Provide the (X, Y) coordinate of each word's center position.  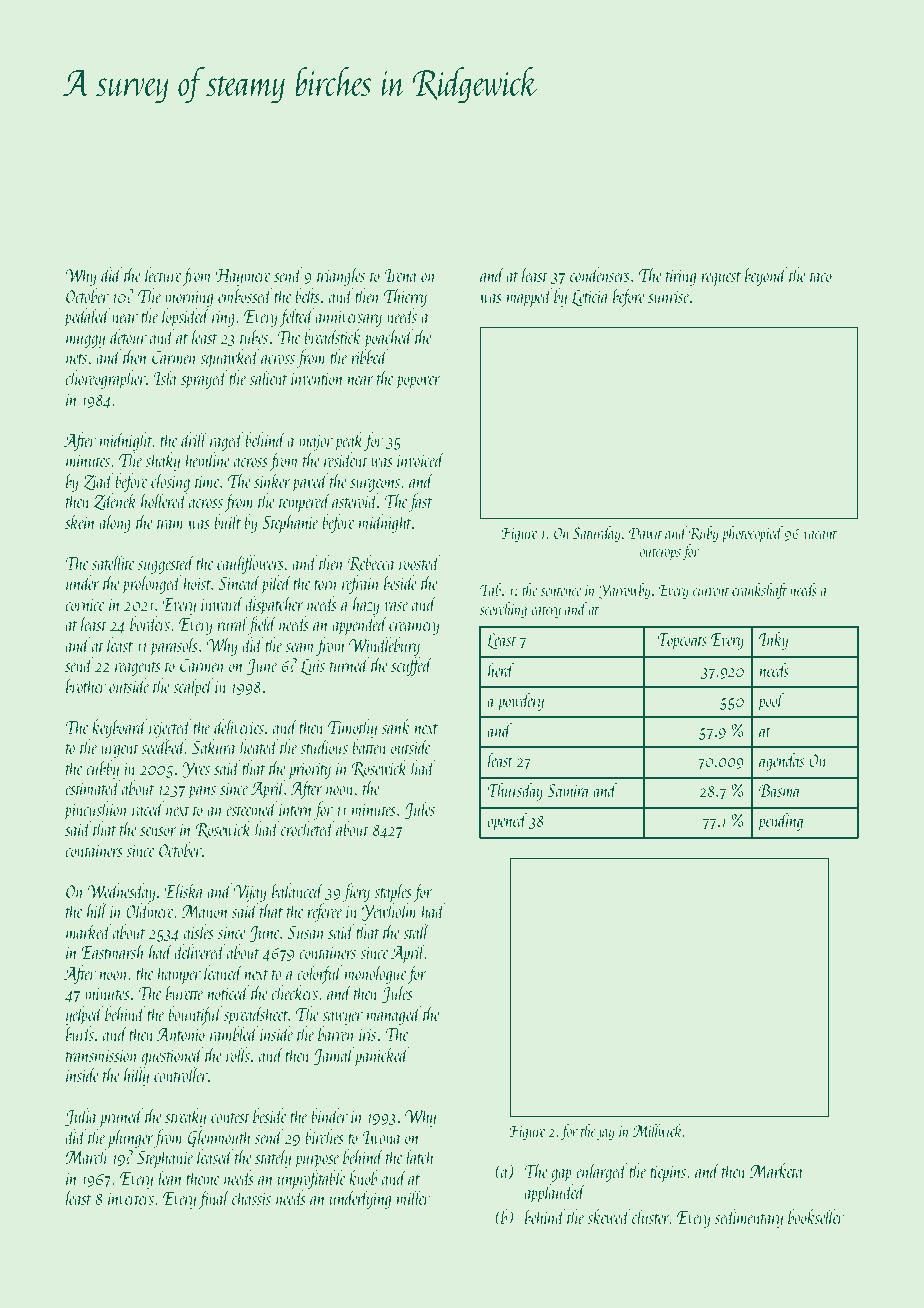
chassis (251, 1197)
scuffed (412, 666)
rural (232, 623)
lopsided (186, 317)
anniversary (348, 319)
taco (821, 277)
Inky (774, 641)
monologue (376, 974)
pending (780, 822)
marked (89, 931)
